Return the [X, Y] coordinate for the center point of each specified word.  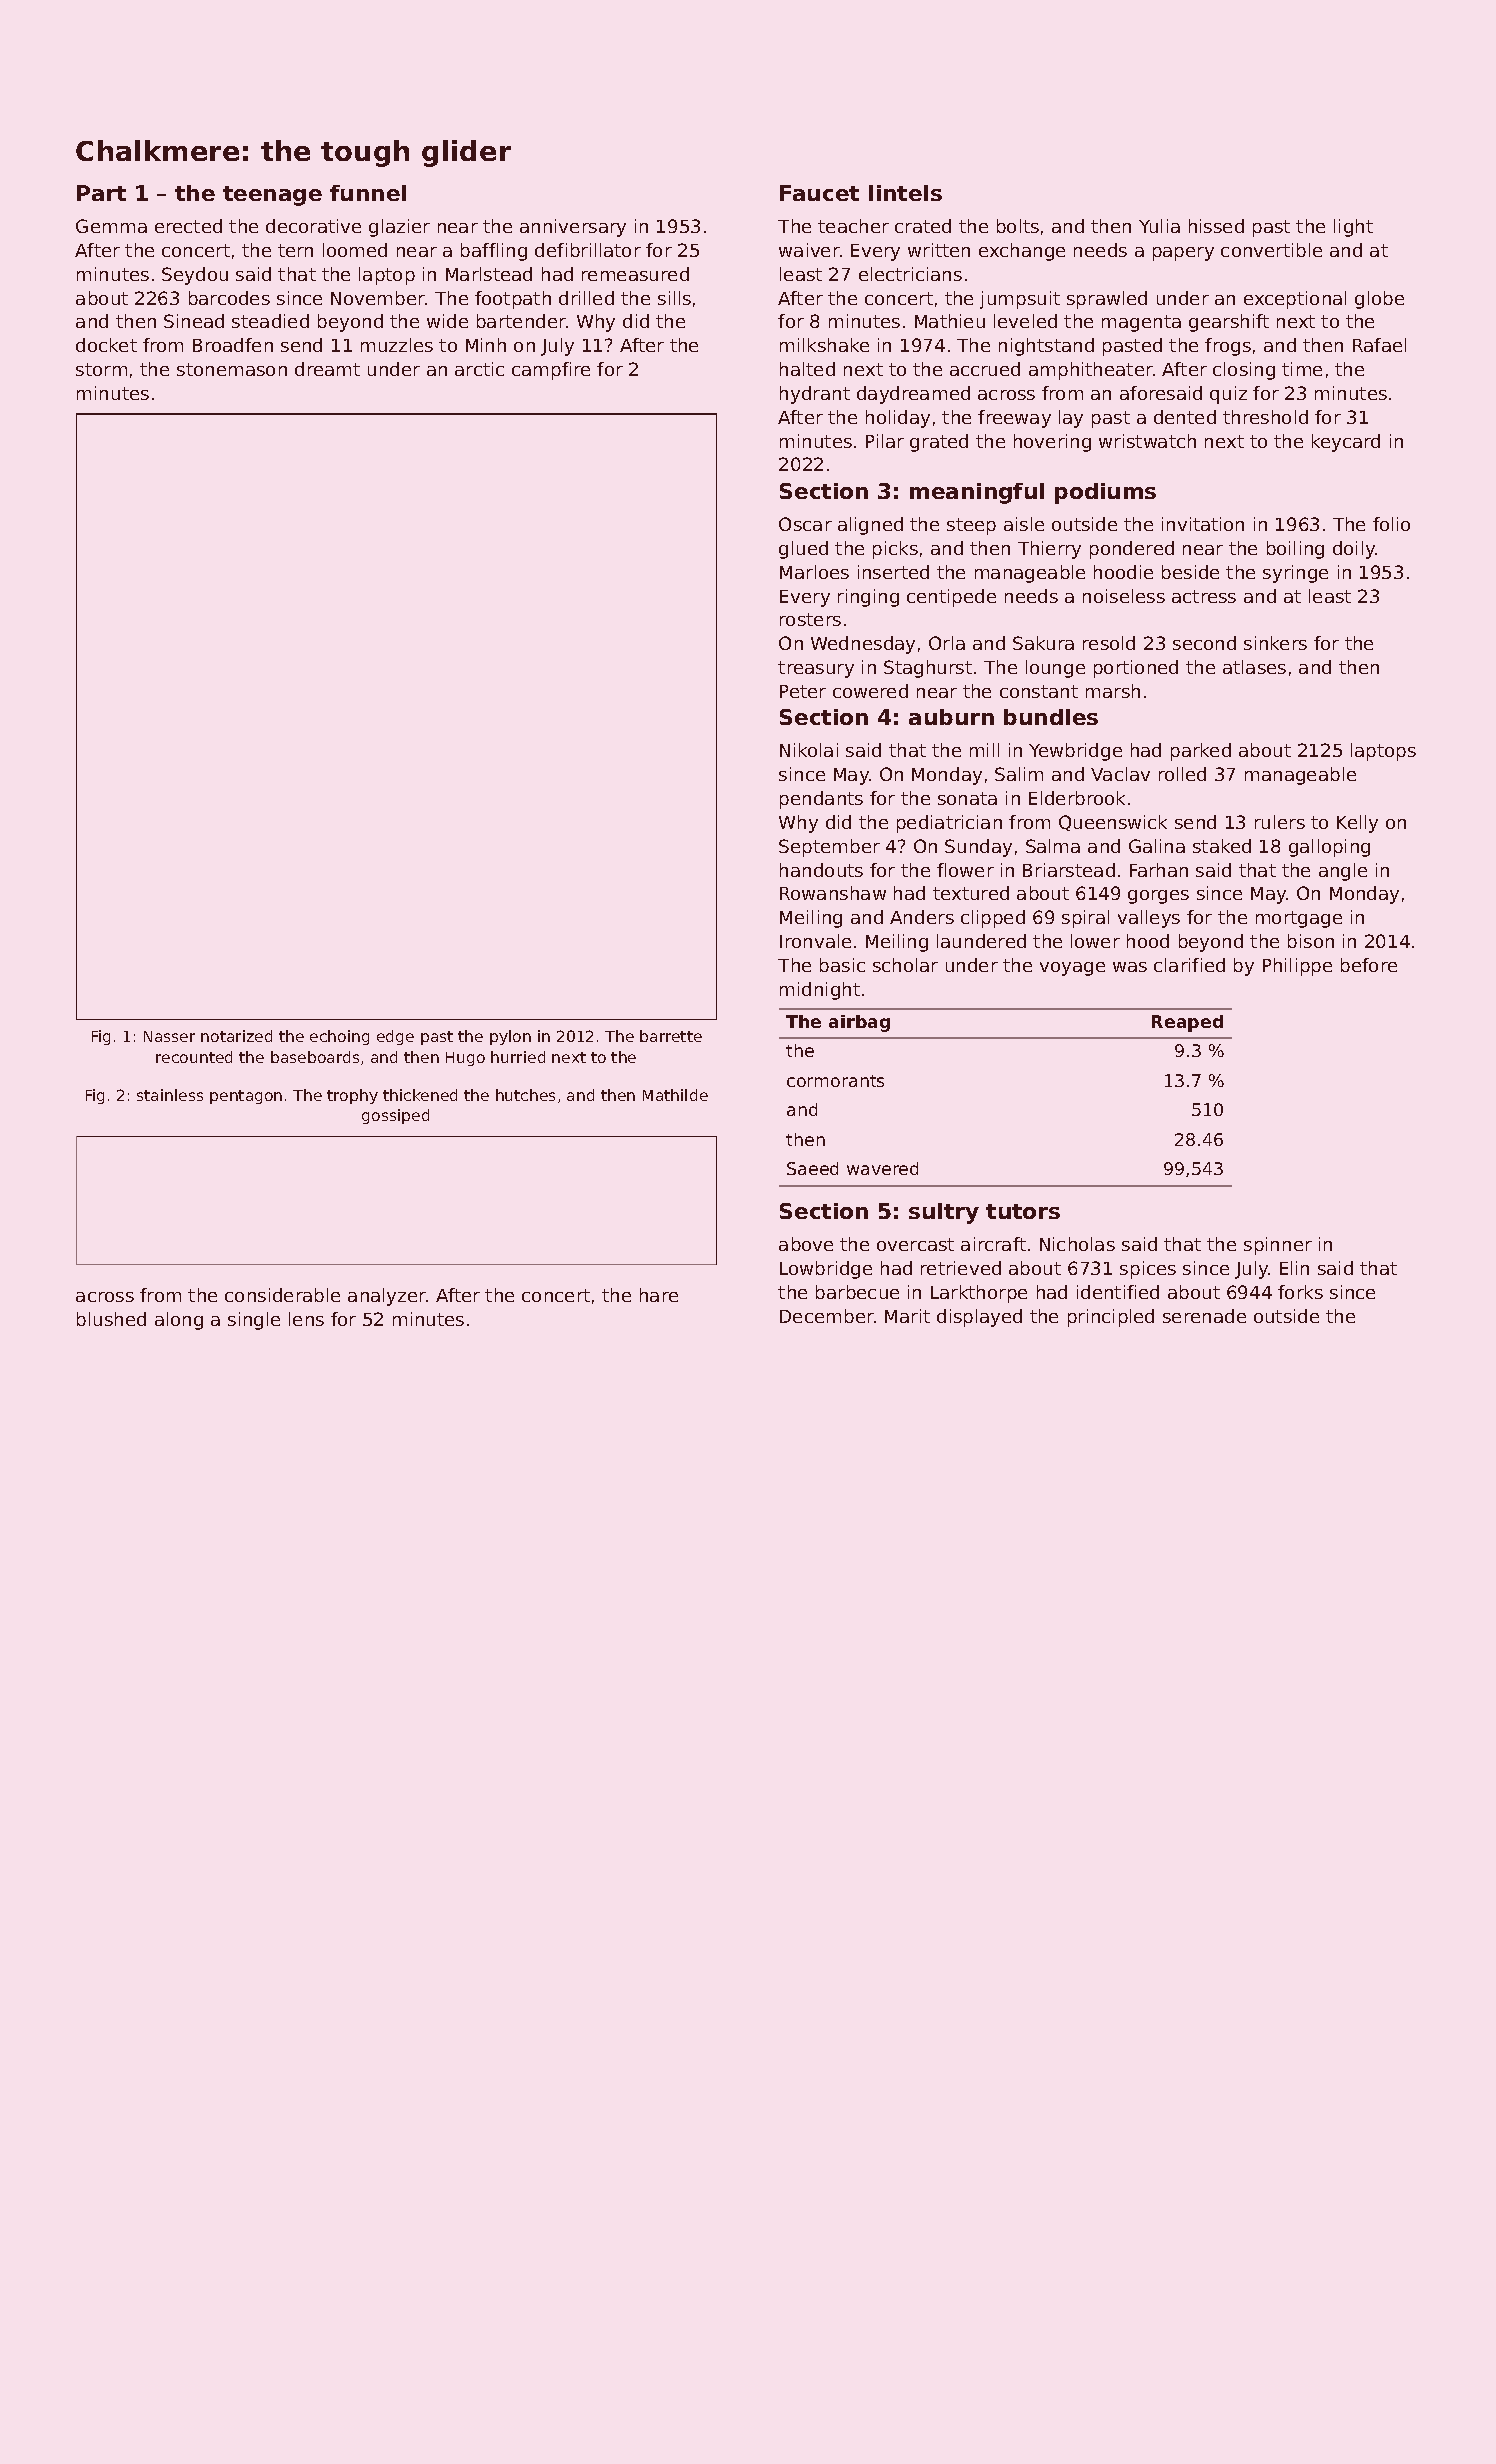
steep [971, 526]
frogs [1228, 347]
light [1353, 228]
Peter [803, 691]
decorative [313, 226]
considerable [282, 1295]
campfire [551, 371]
